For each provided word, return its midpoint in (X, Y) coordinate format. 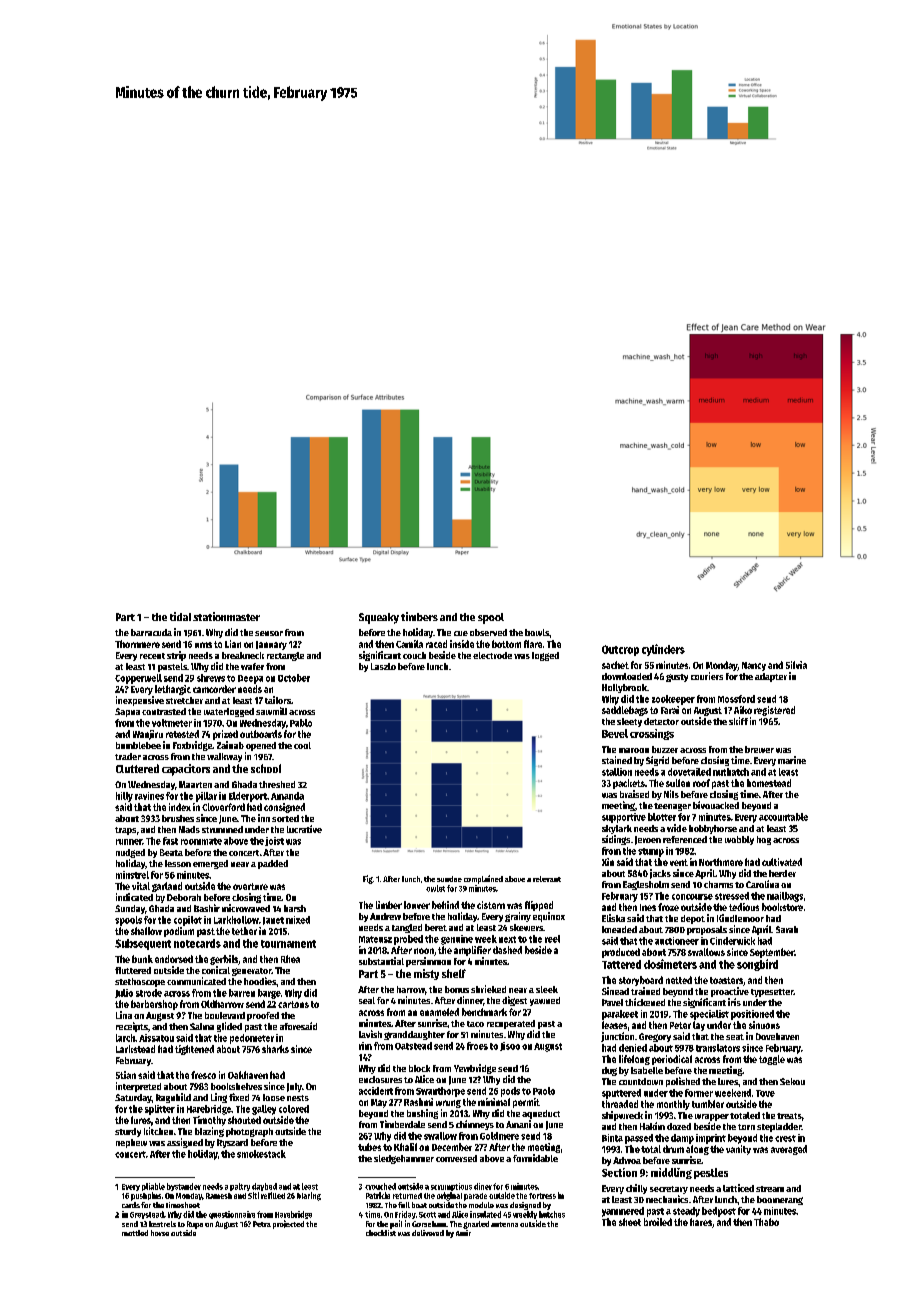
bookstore (782, 907)
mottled (135, 1233)
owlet (435, 888)
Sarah (787, 929)
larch (125, 1038)
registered (774, 711)
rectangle (285, 656)
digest (514, 1001)
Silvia (796, 665)
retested (182, 734)
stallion (617, 772)
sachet (615, 665)
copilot (188, 921)
